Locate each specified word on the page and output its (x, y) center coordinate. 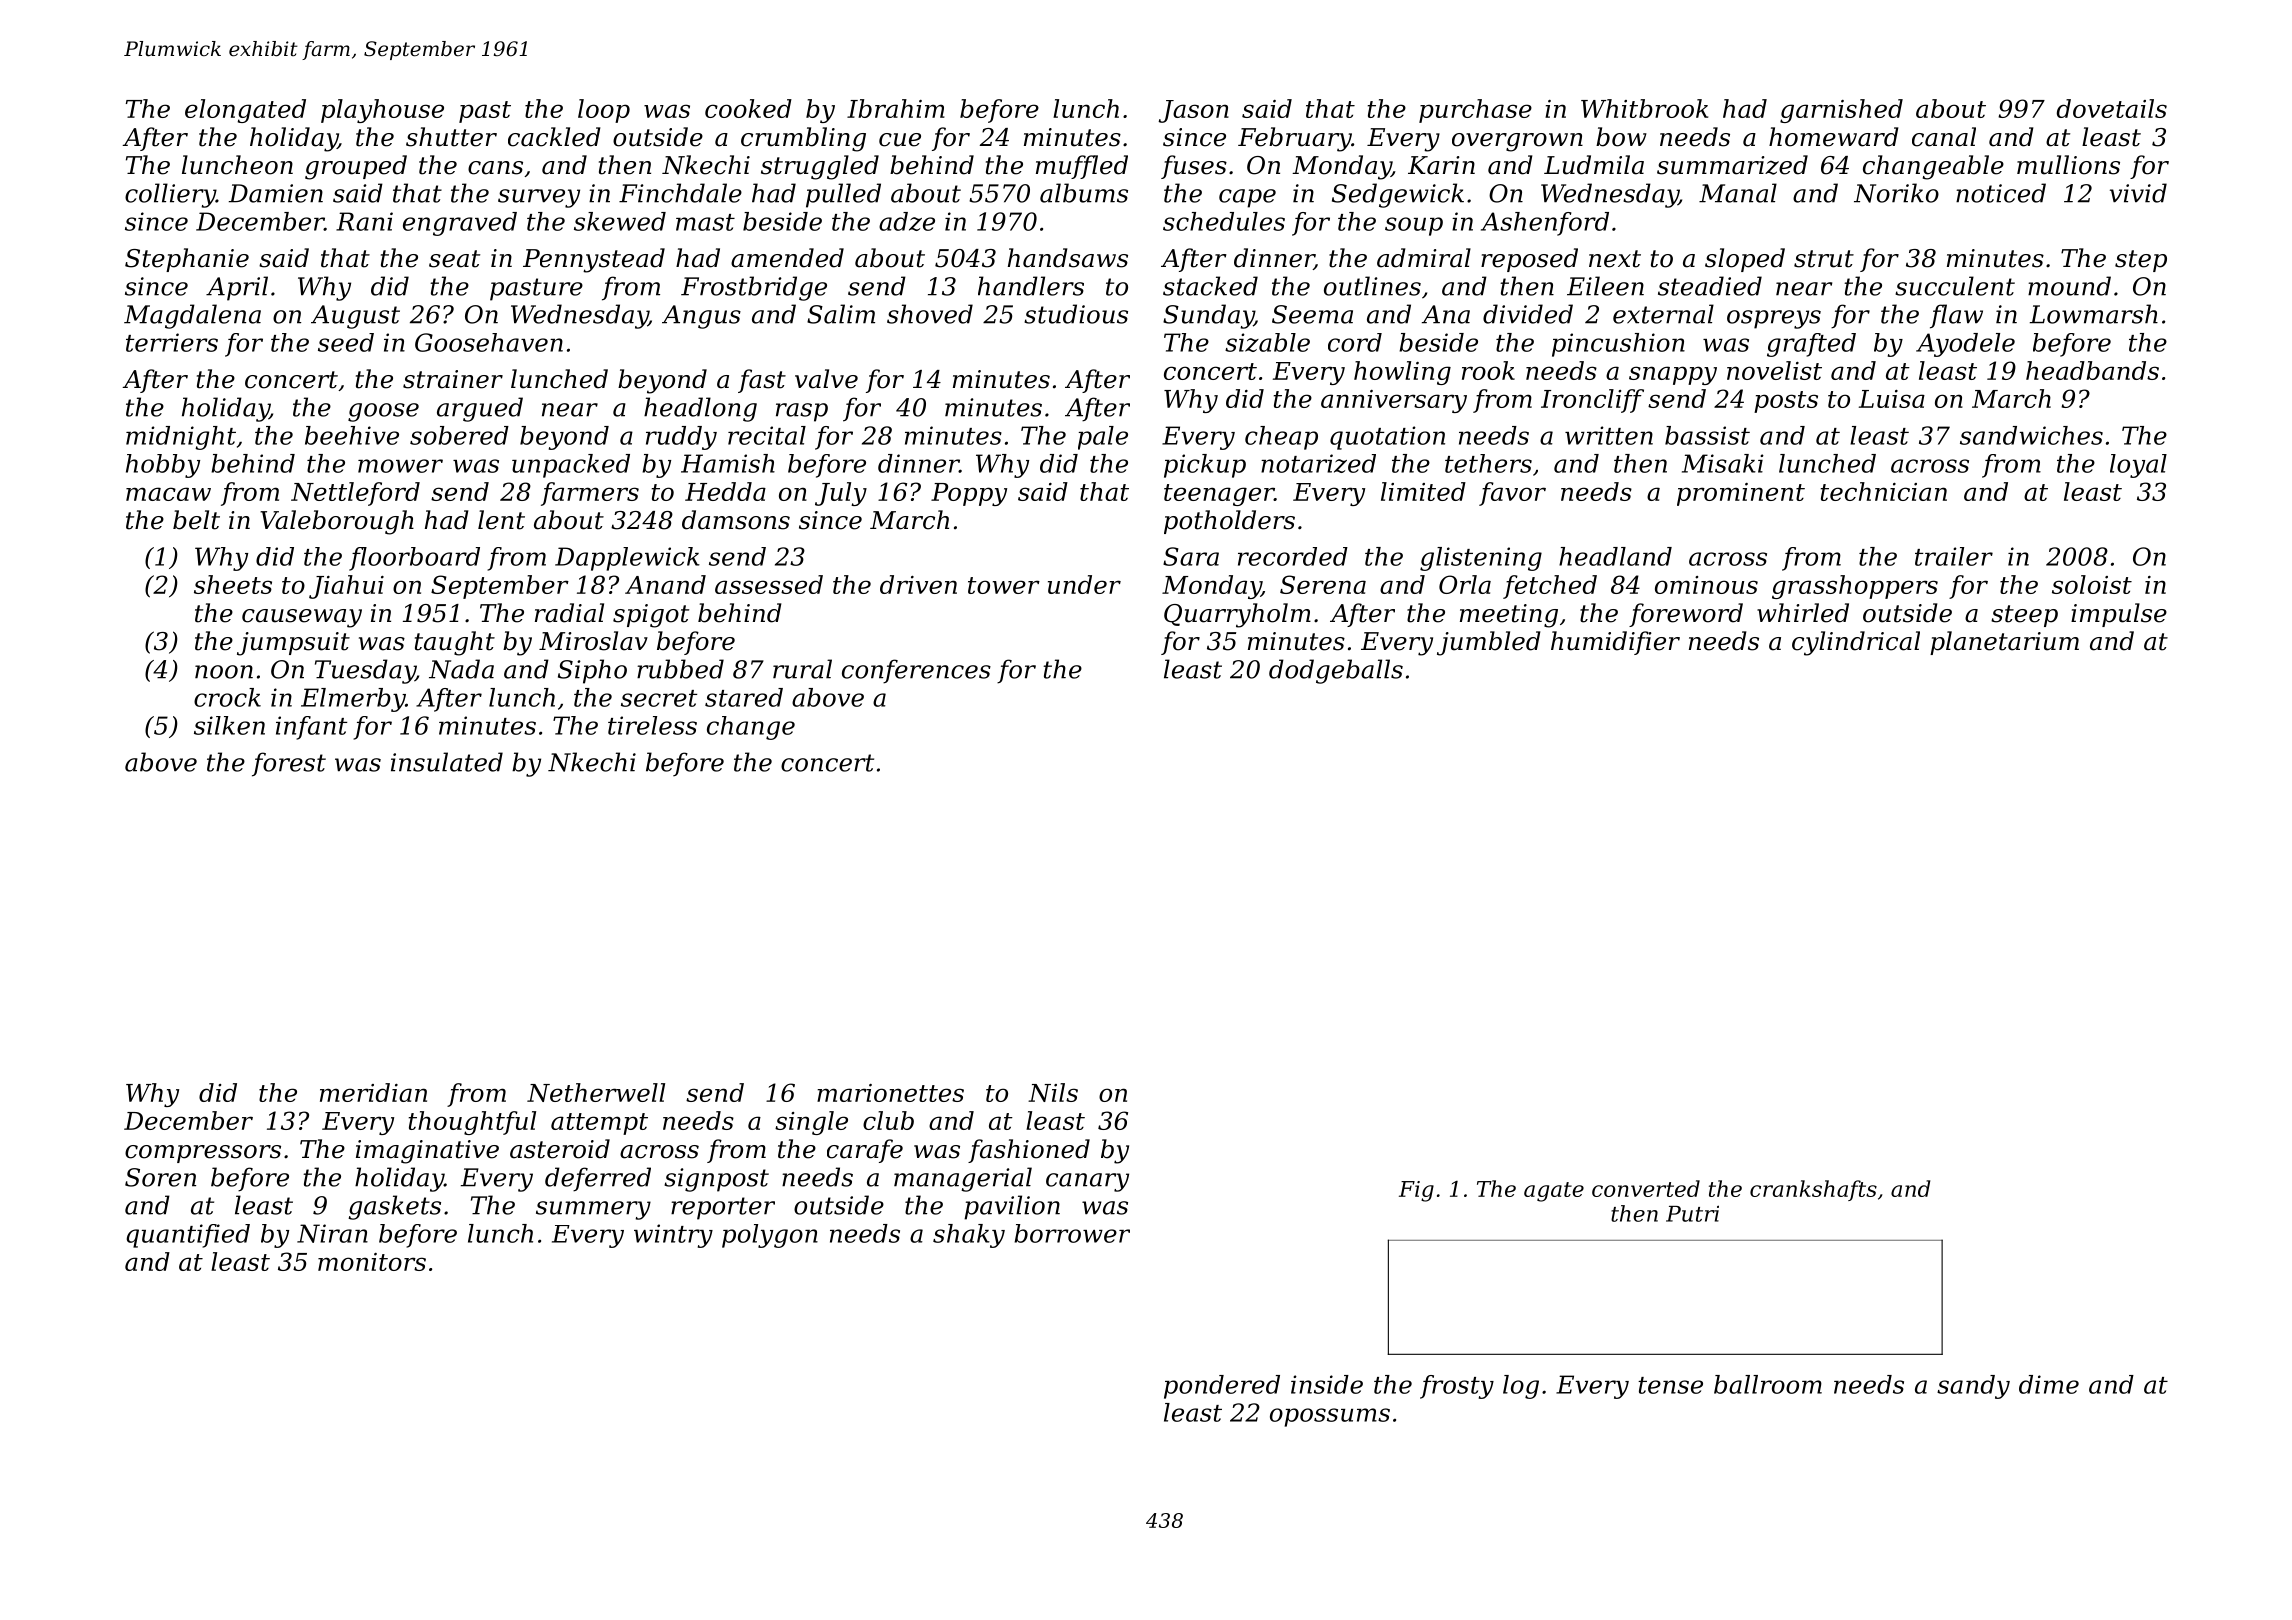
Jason (1193, 111)
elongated (245, 111)
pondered (1222, 1387)
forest (289, 764)
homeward (1833, 137)
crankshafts (1813, 1190)
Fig (1416, 1191)
